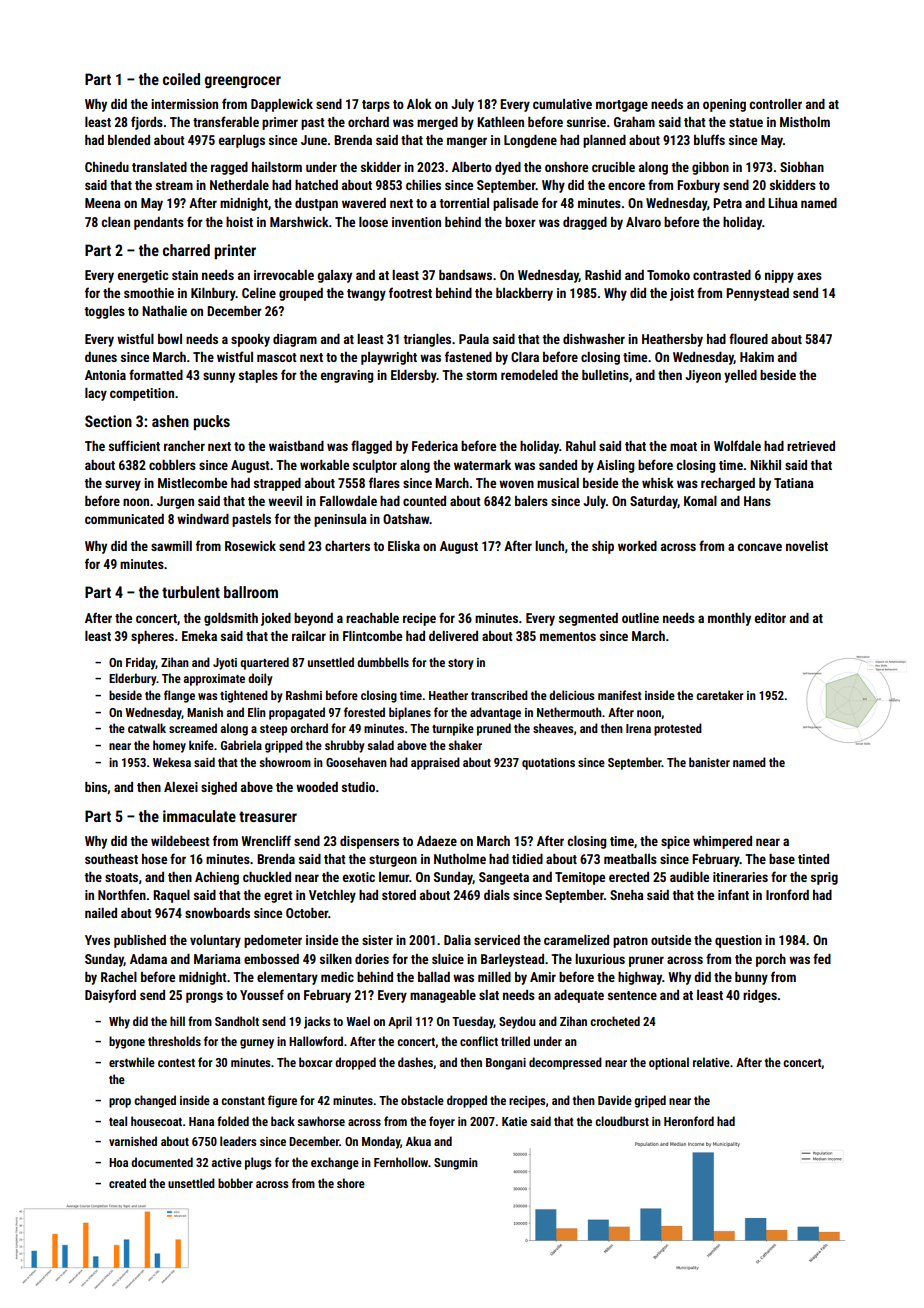 The width and height of the screenshot is (924, 1308). Describe the element at coordinates (668, 275) in the screenshot. I see `Tomoko` at that location.
